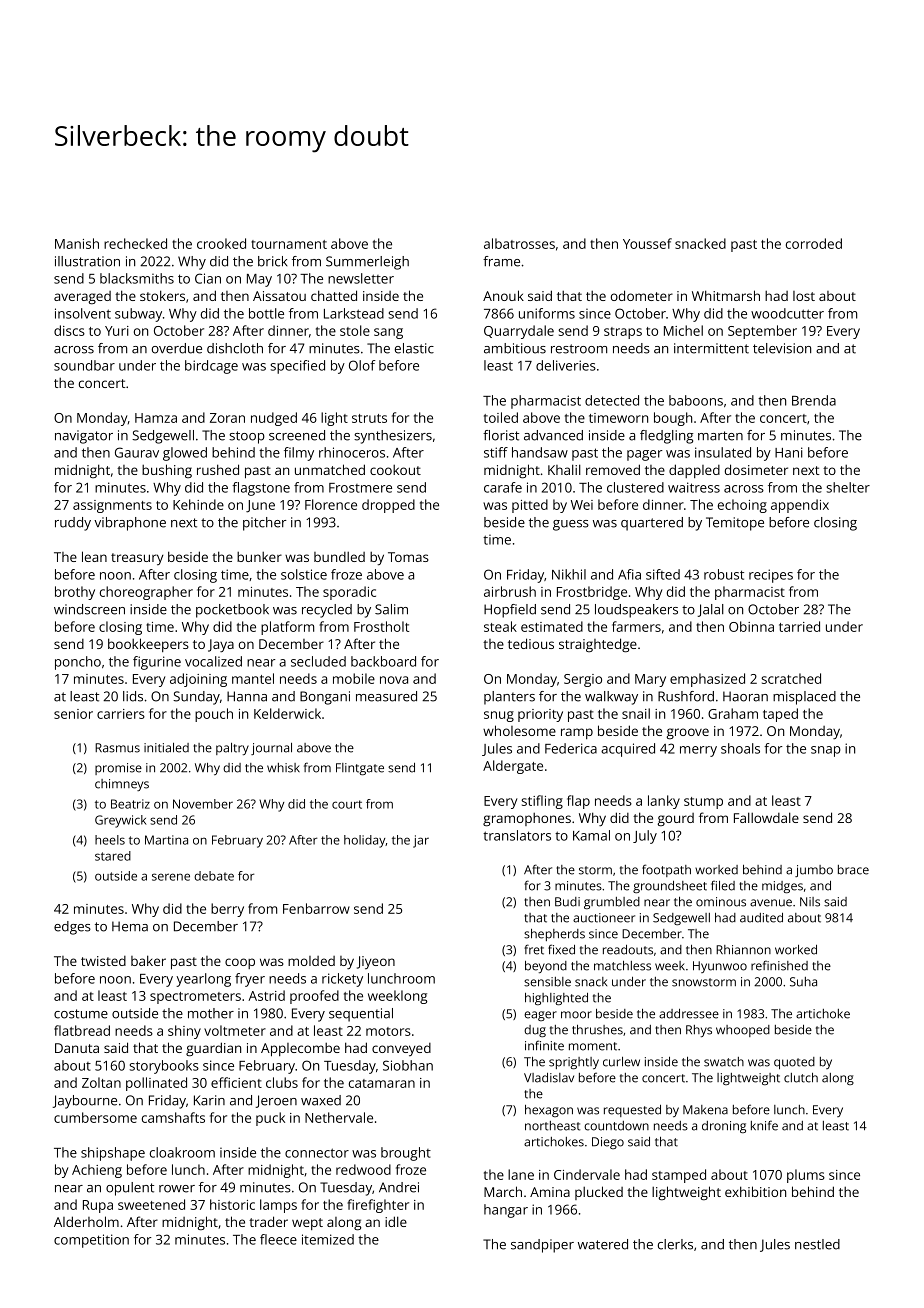 Image resolution: width=924 pixels, height=1308 pixels. Describe the element at coordinates (84, 437) in the screenshot. I see `navigator` at that location.
